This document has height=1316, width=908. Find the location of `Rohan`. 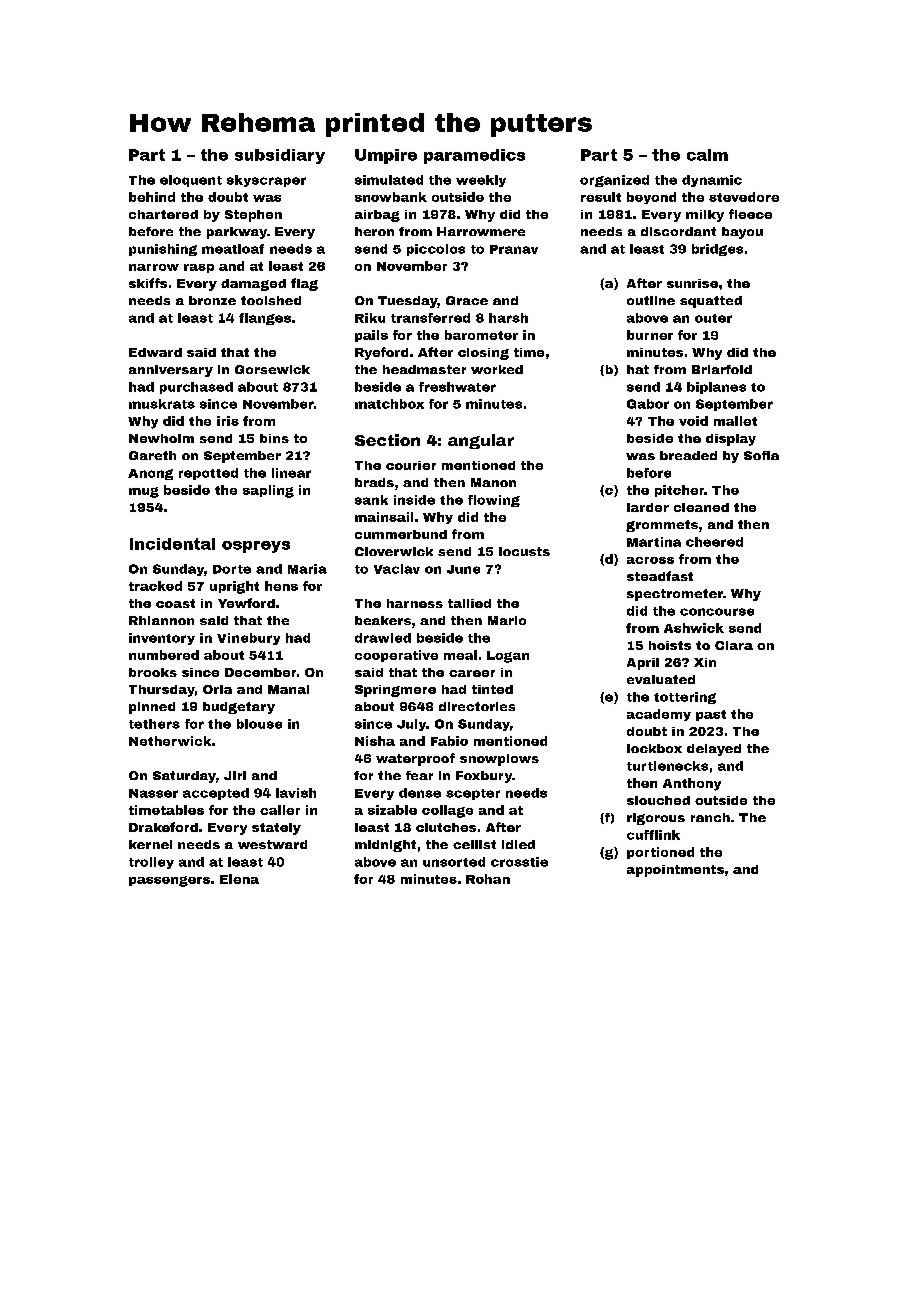

Rohan is located at coordinates (488, 879).
